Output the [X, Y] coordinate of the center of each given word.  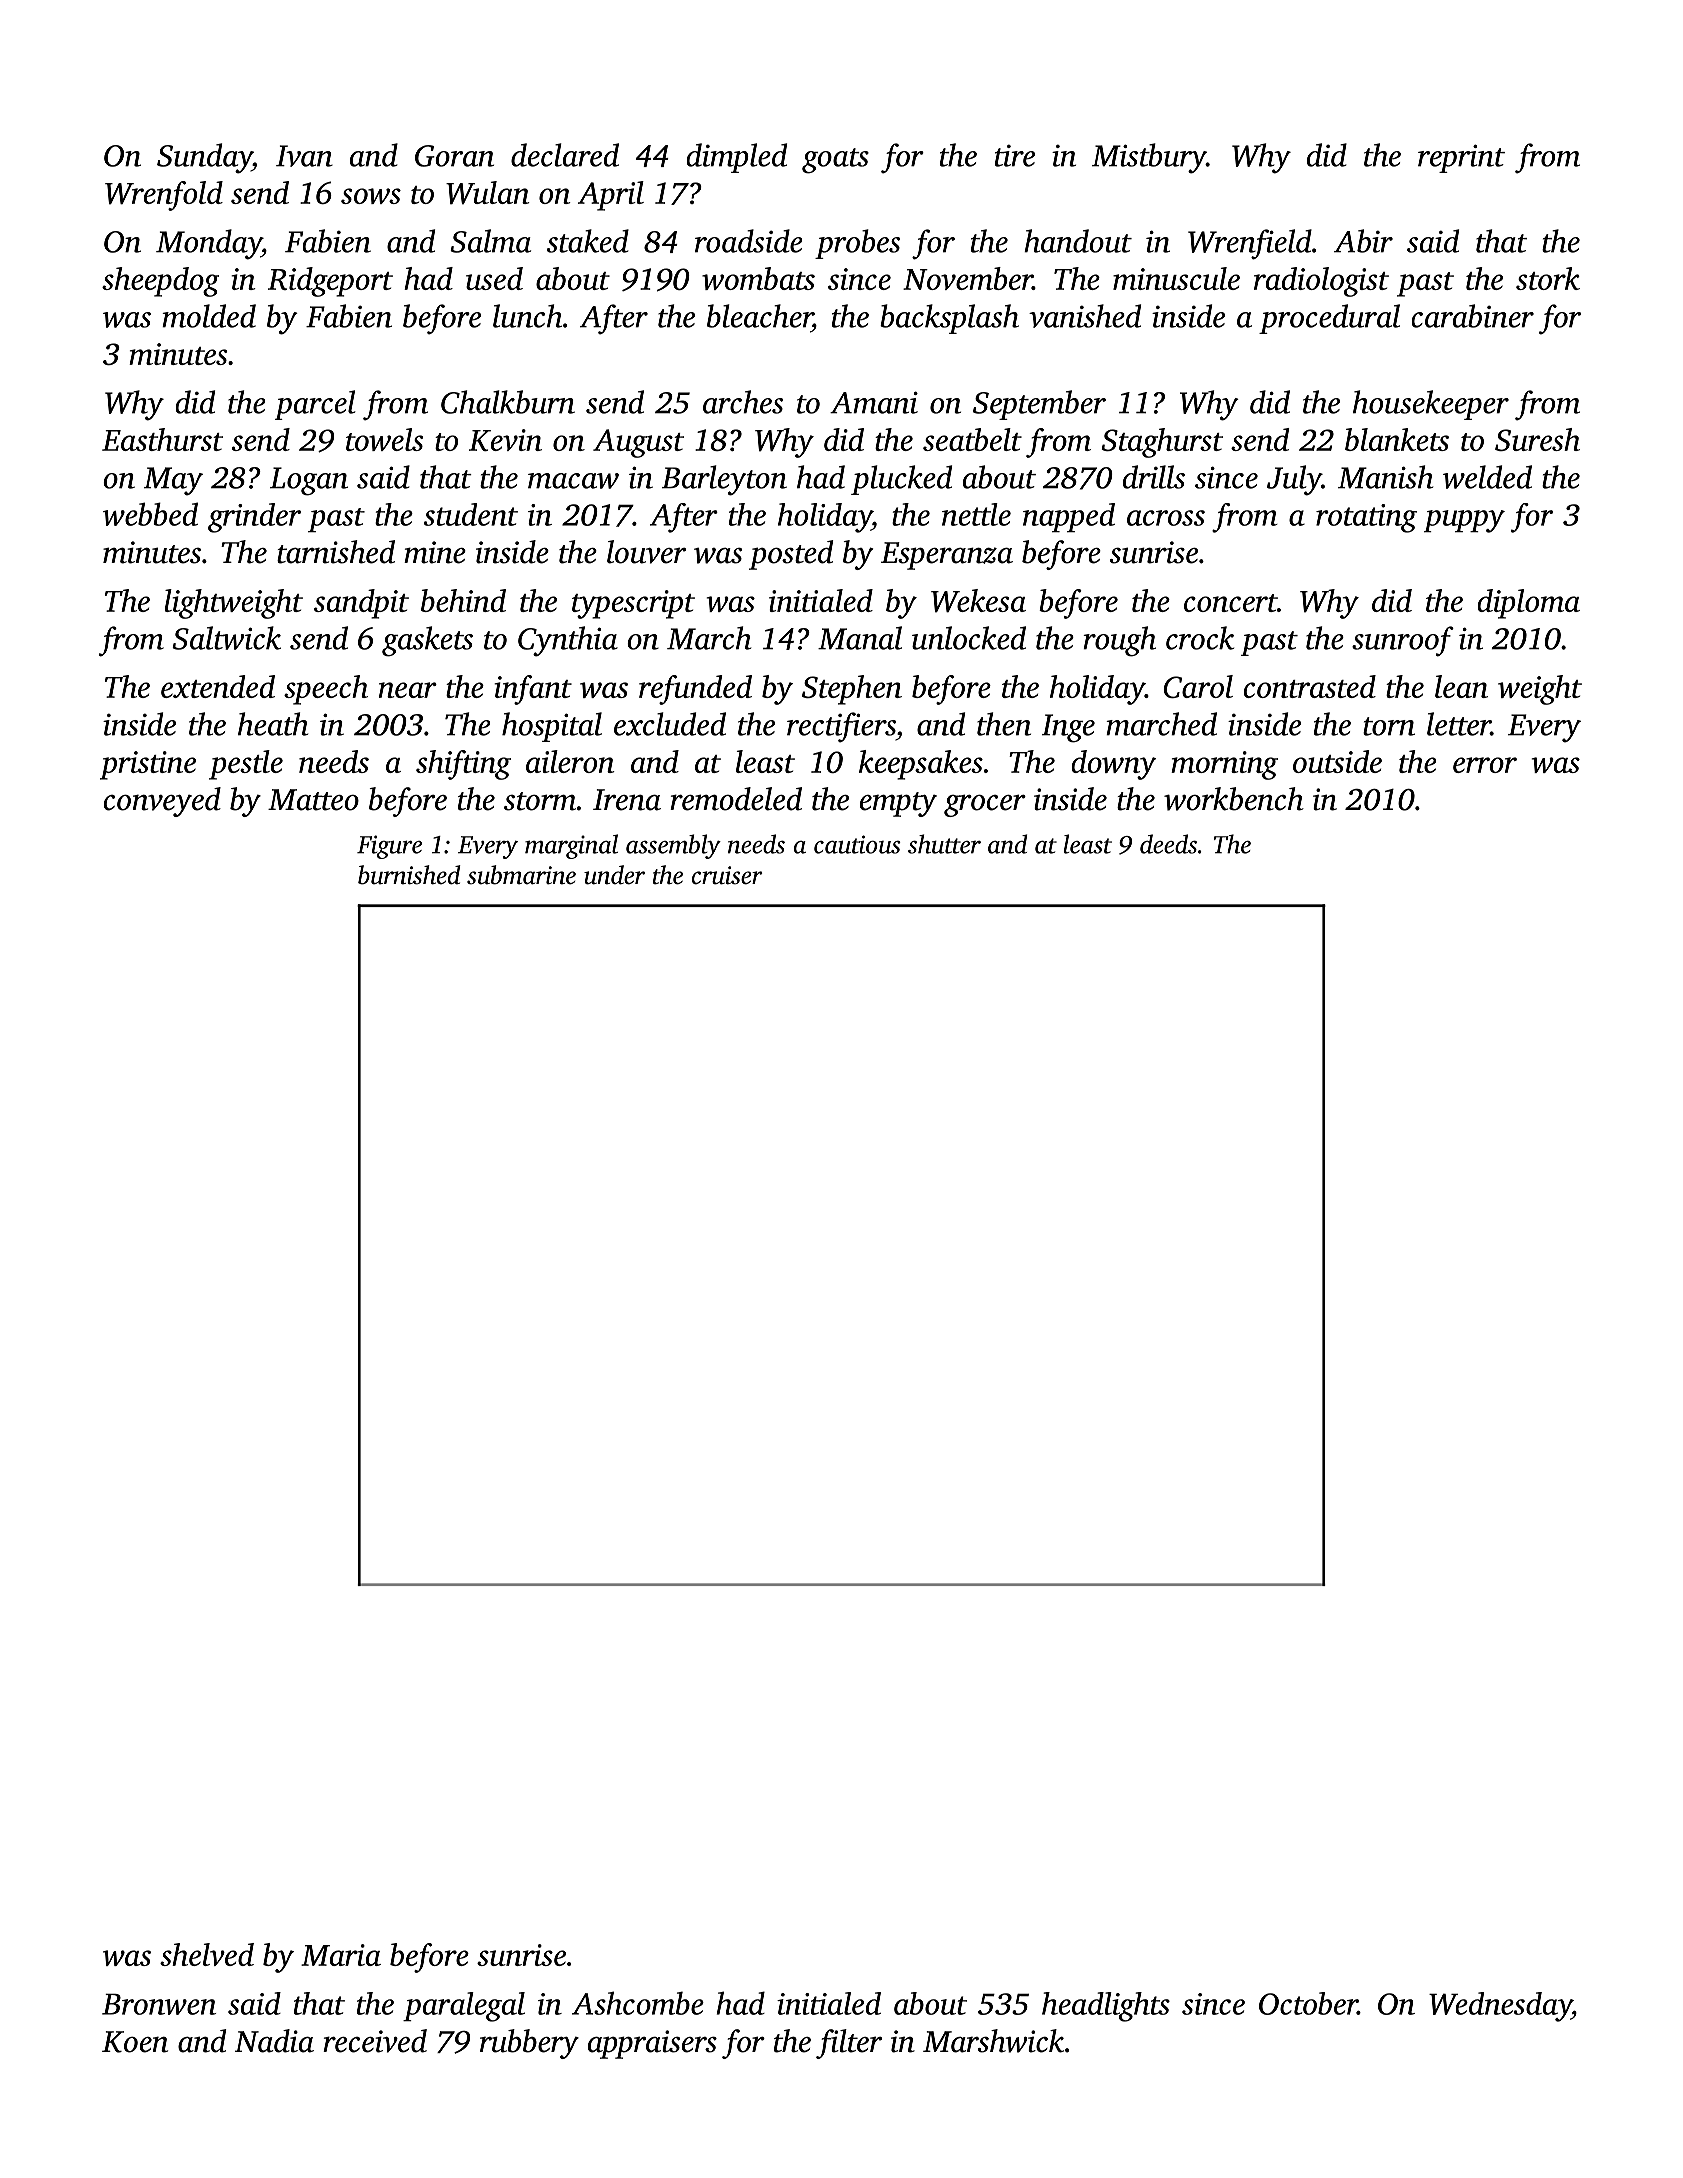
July [1294, 480]
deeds [1168, 844]
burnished [409, 875]
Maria [341, 1955]
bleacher [759, 316]
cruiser [727, 875]
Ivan [304, 156]
